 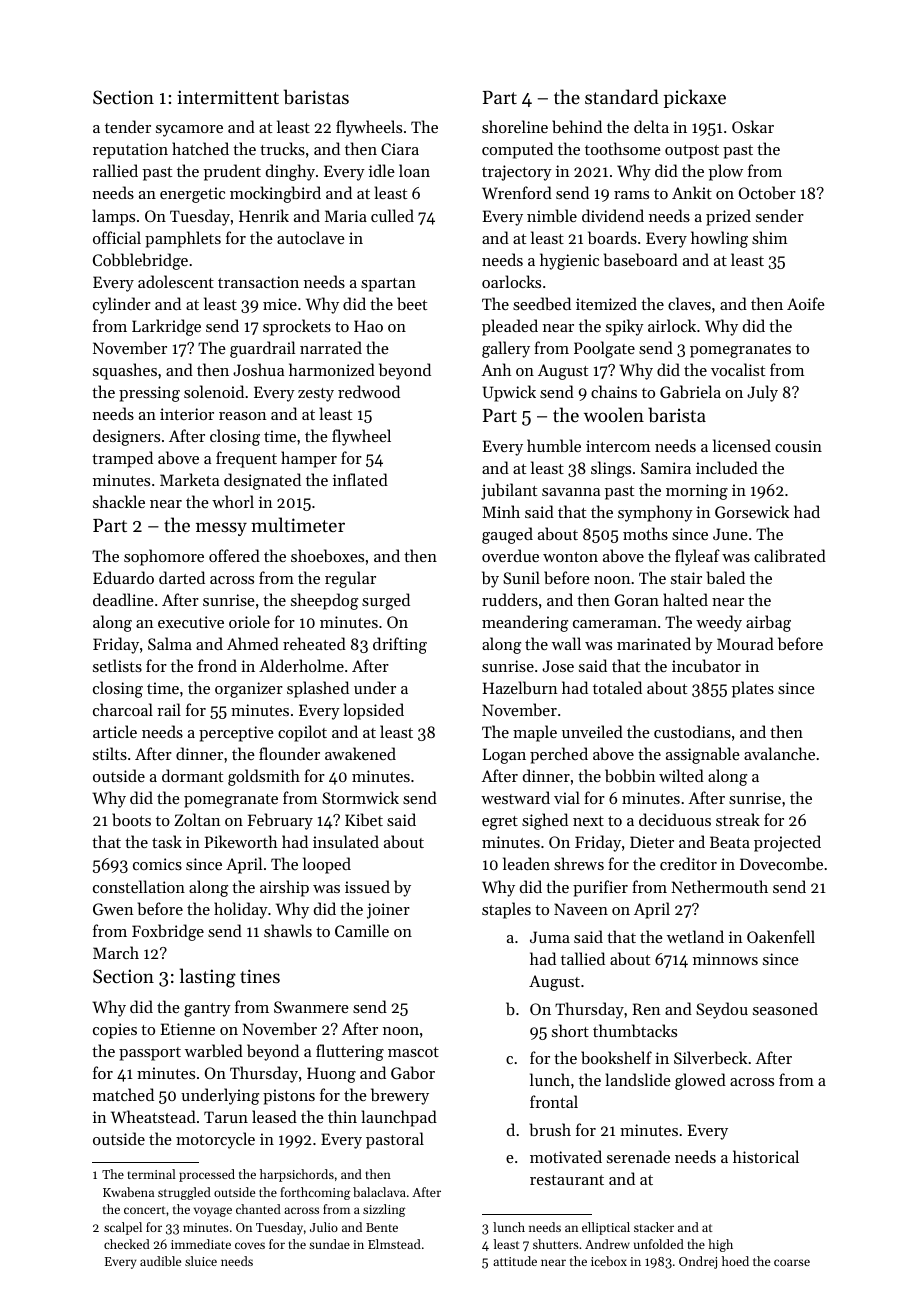 I want to click on airlock, so click(x=672, y=325).
